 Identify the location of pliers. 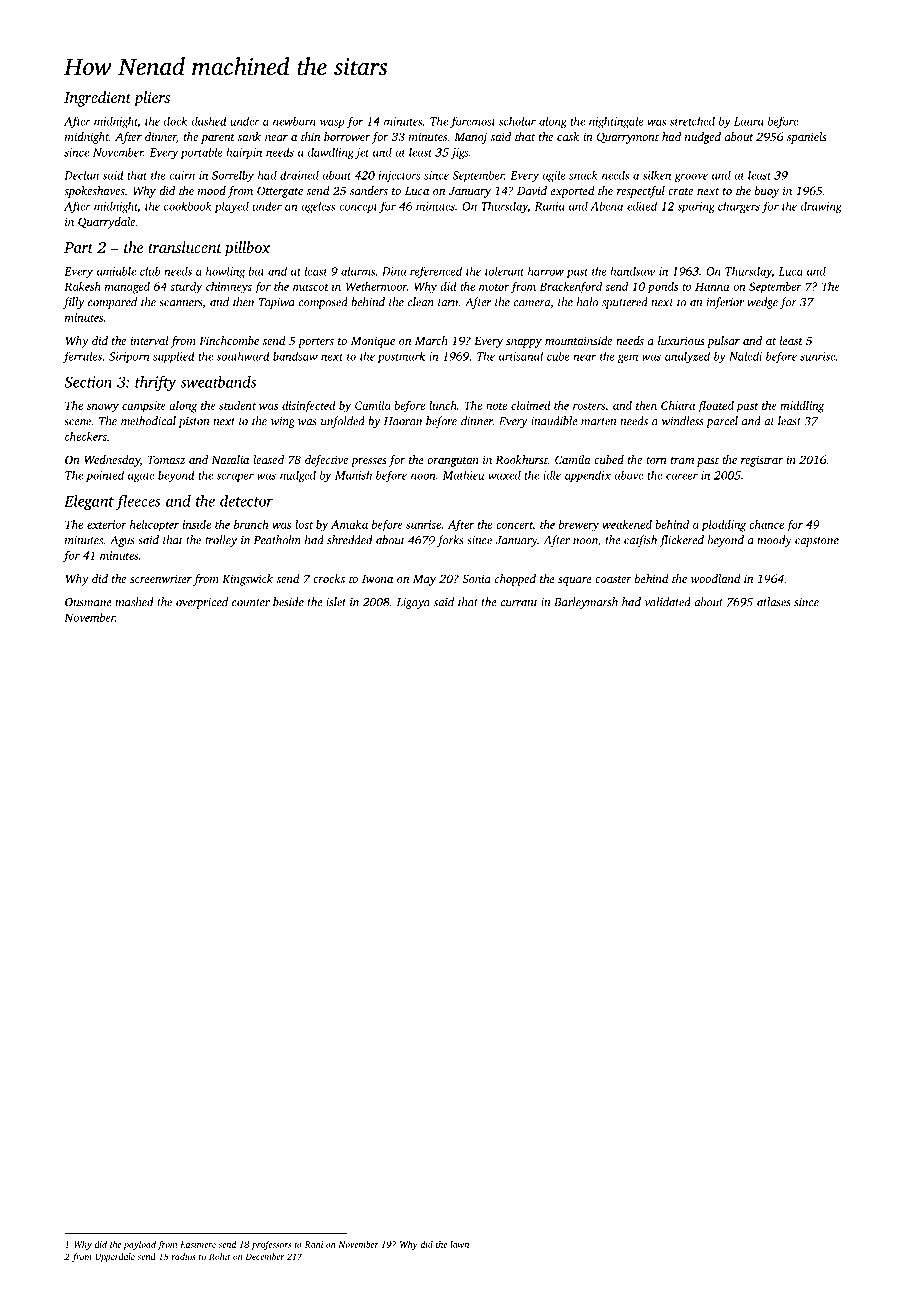
(152, 99).
